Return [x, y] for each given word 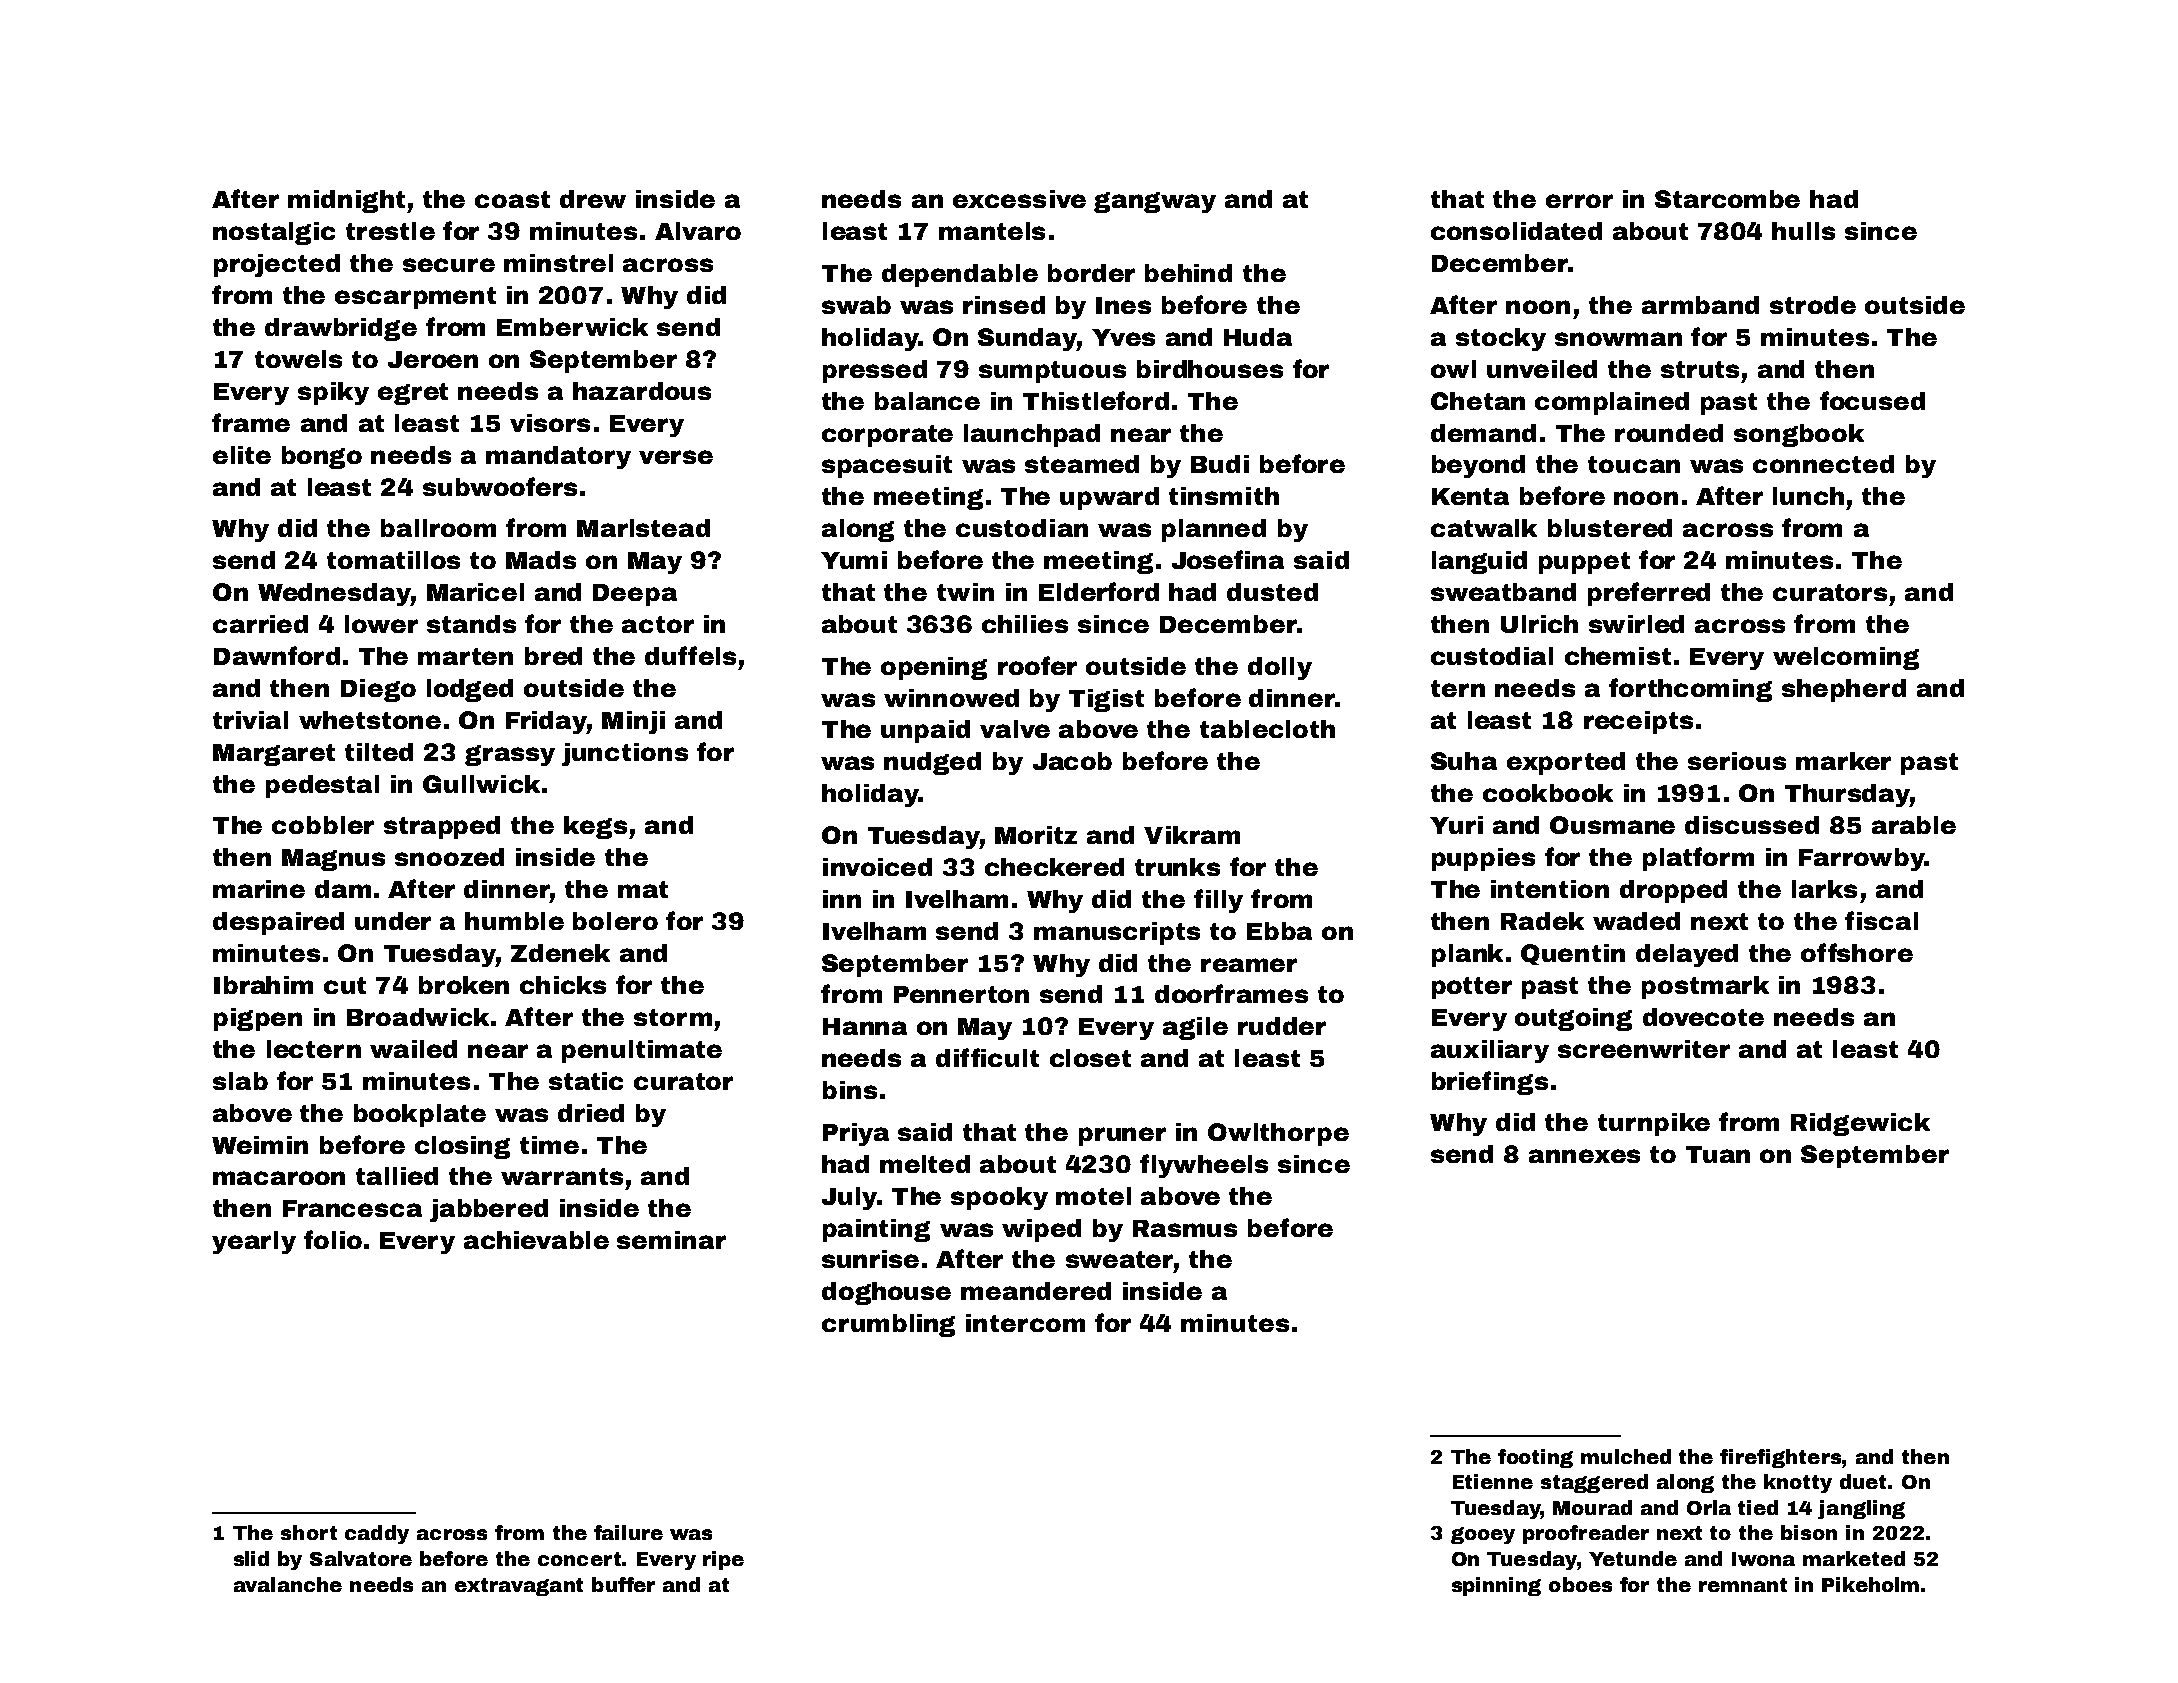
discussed [1752, 825]
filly [1218, 901]
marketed [1854, 1558]
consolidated [1516, 231]
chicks [563, 985]
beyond [1478, 466]
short [309, 1532]
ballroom [438, 528]
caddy [377, 1534]
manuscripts [1117, 933]
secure [449, 265]
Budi [1220, 464]
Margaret [274, 755]
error [1579, 201]
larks [1824, 889]
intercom [1025, 1323]
